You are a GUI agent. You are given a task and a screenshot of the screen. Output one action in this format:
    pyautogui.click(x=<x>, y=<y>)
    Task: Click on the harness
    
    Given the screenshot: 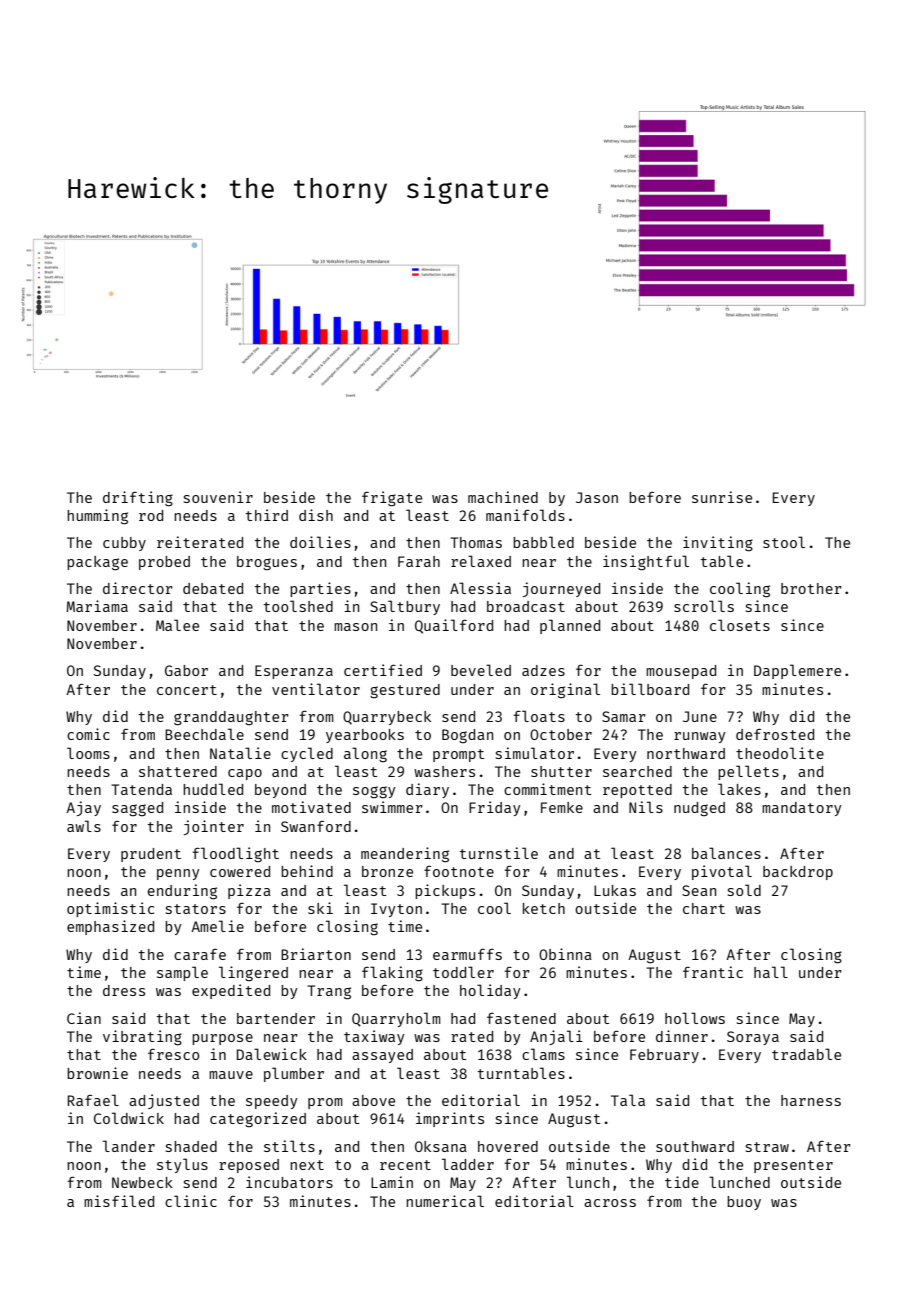 What is the action you would take?
    pyautogui.click(x=811, y=1100)
